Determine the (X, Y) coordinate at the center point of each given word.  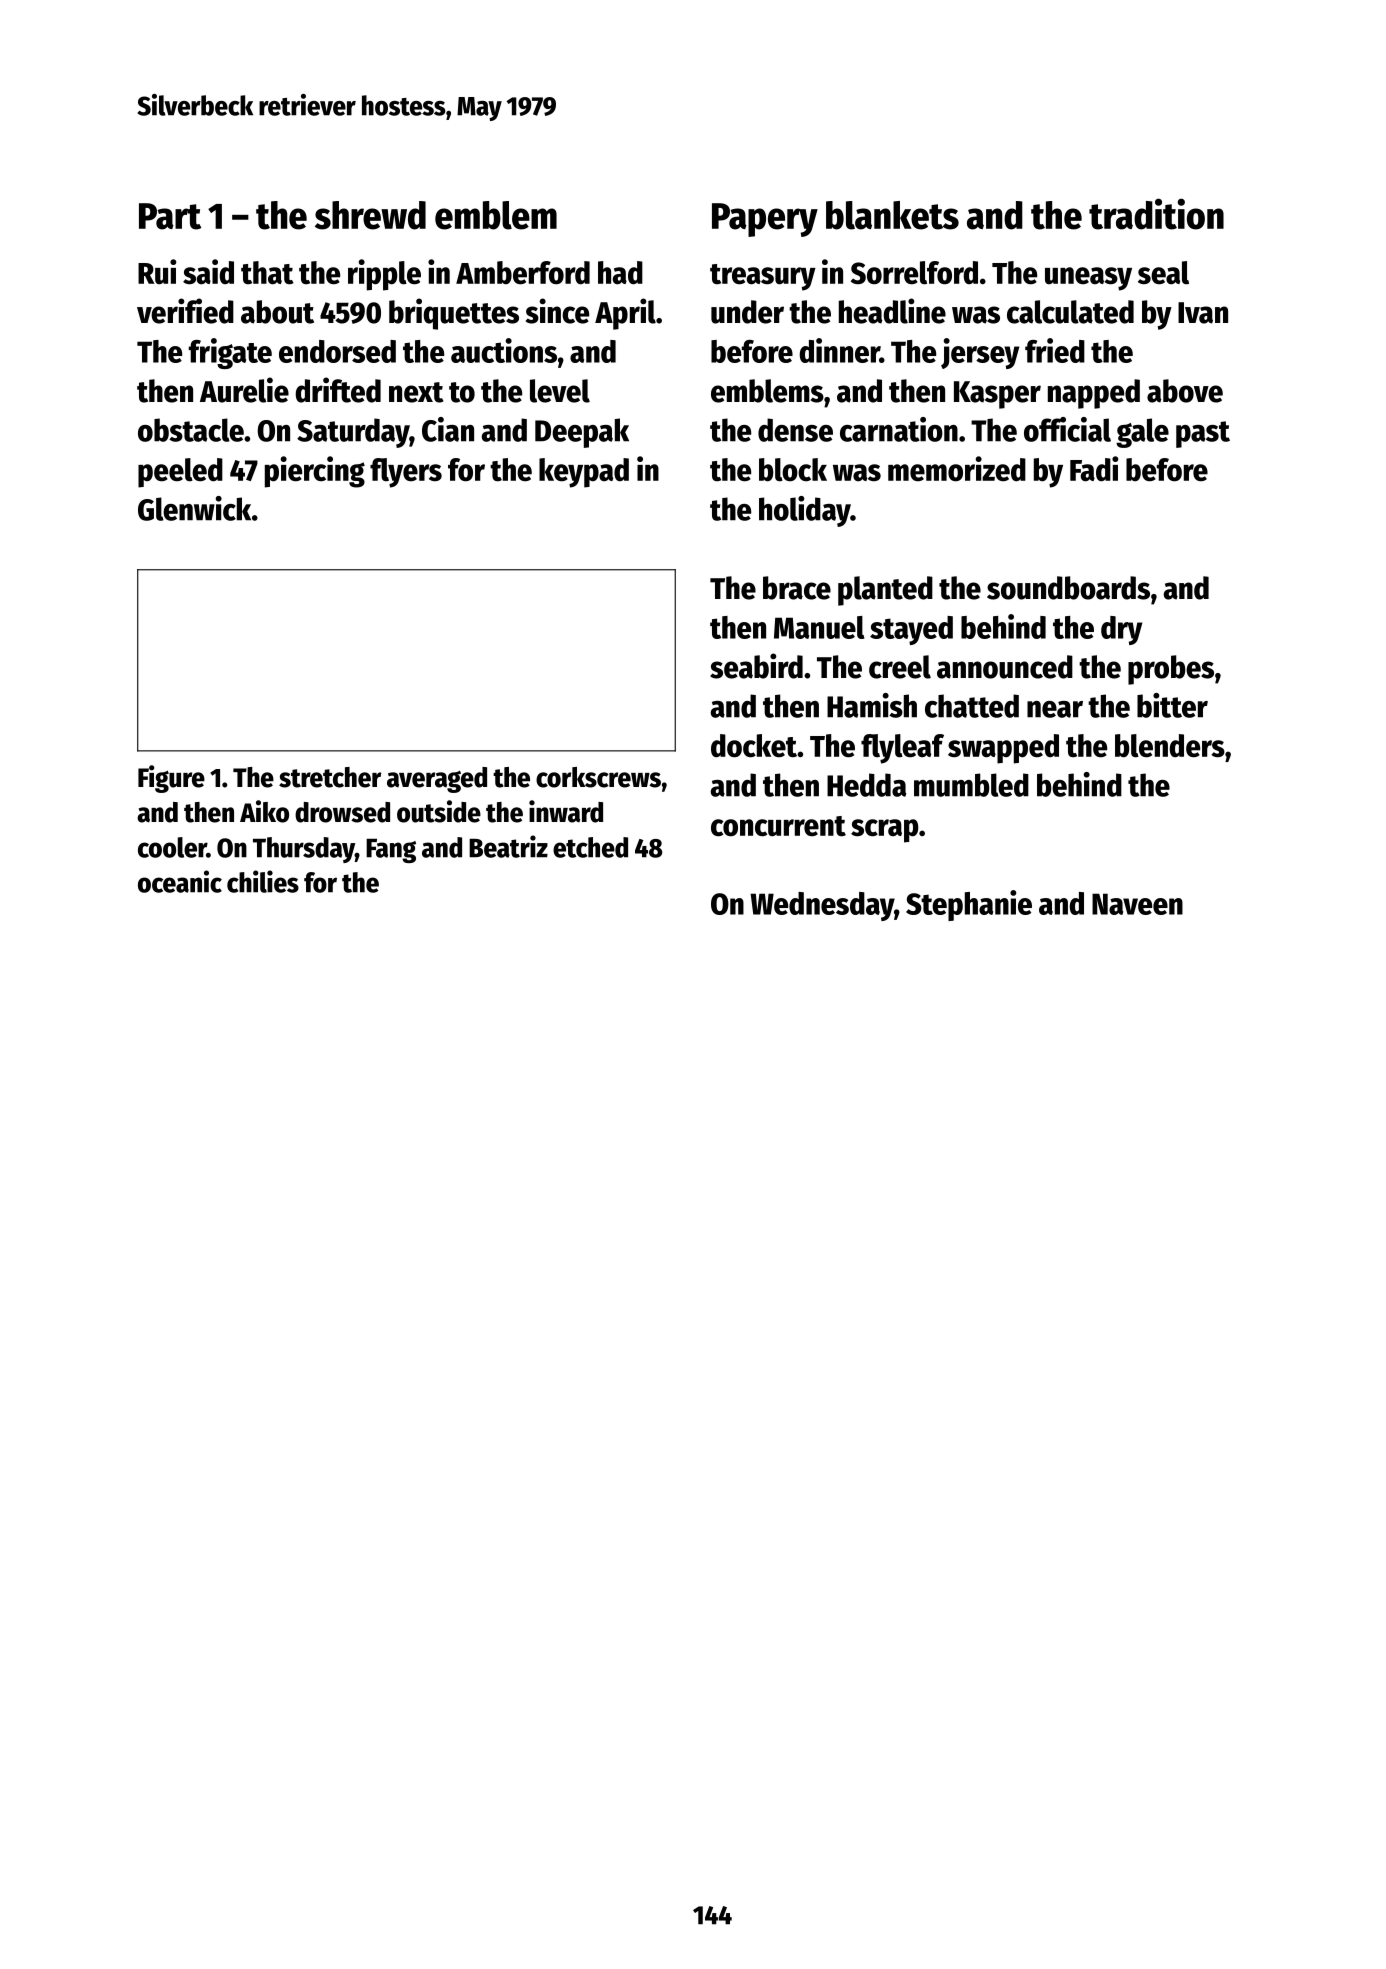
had (620, 273)
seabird (756, 666)
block (793, 470)
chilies (263, 881)
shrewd (370, 215)
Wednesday (822, 906)
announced (1005, 667)
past (1203, 434)
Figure (171, 779)
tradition (1156, 214)
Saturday (353, 433)
